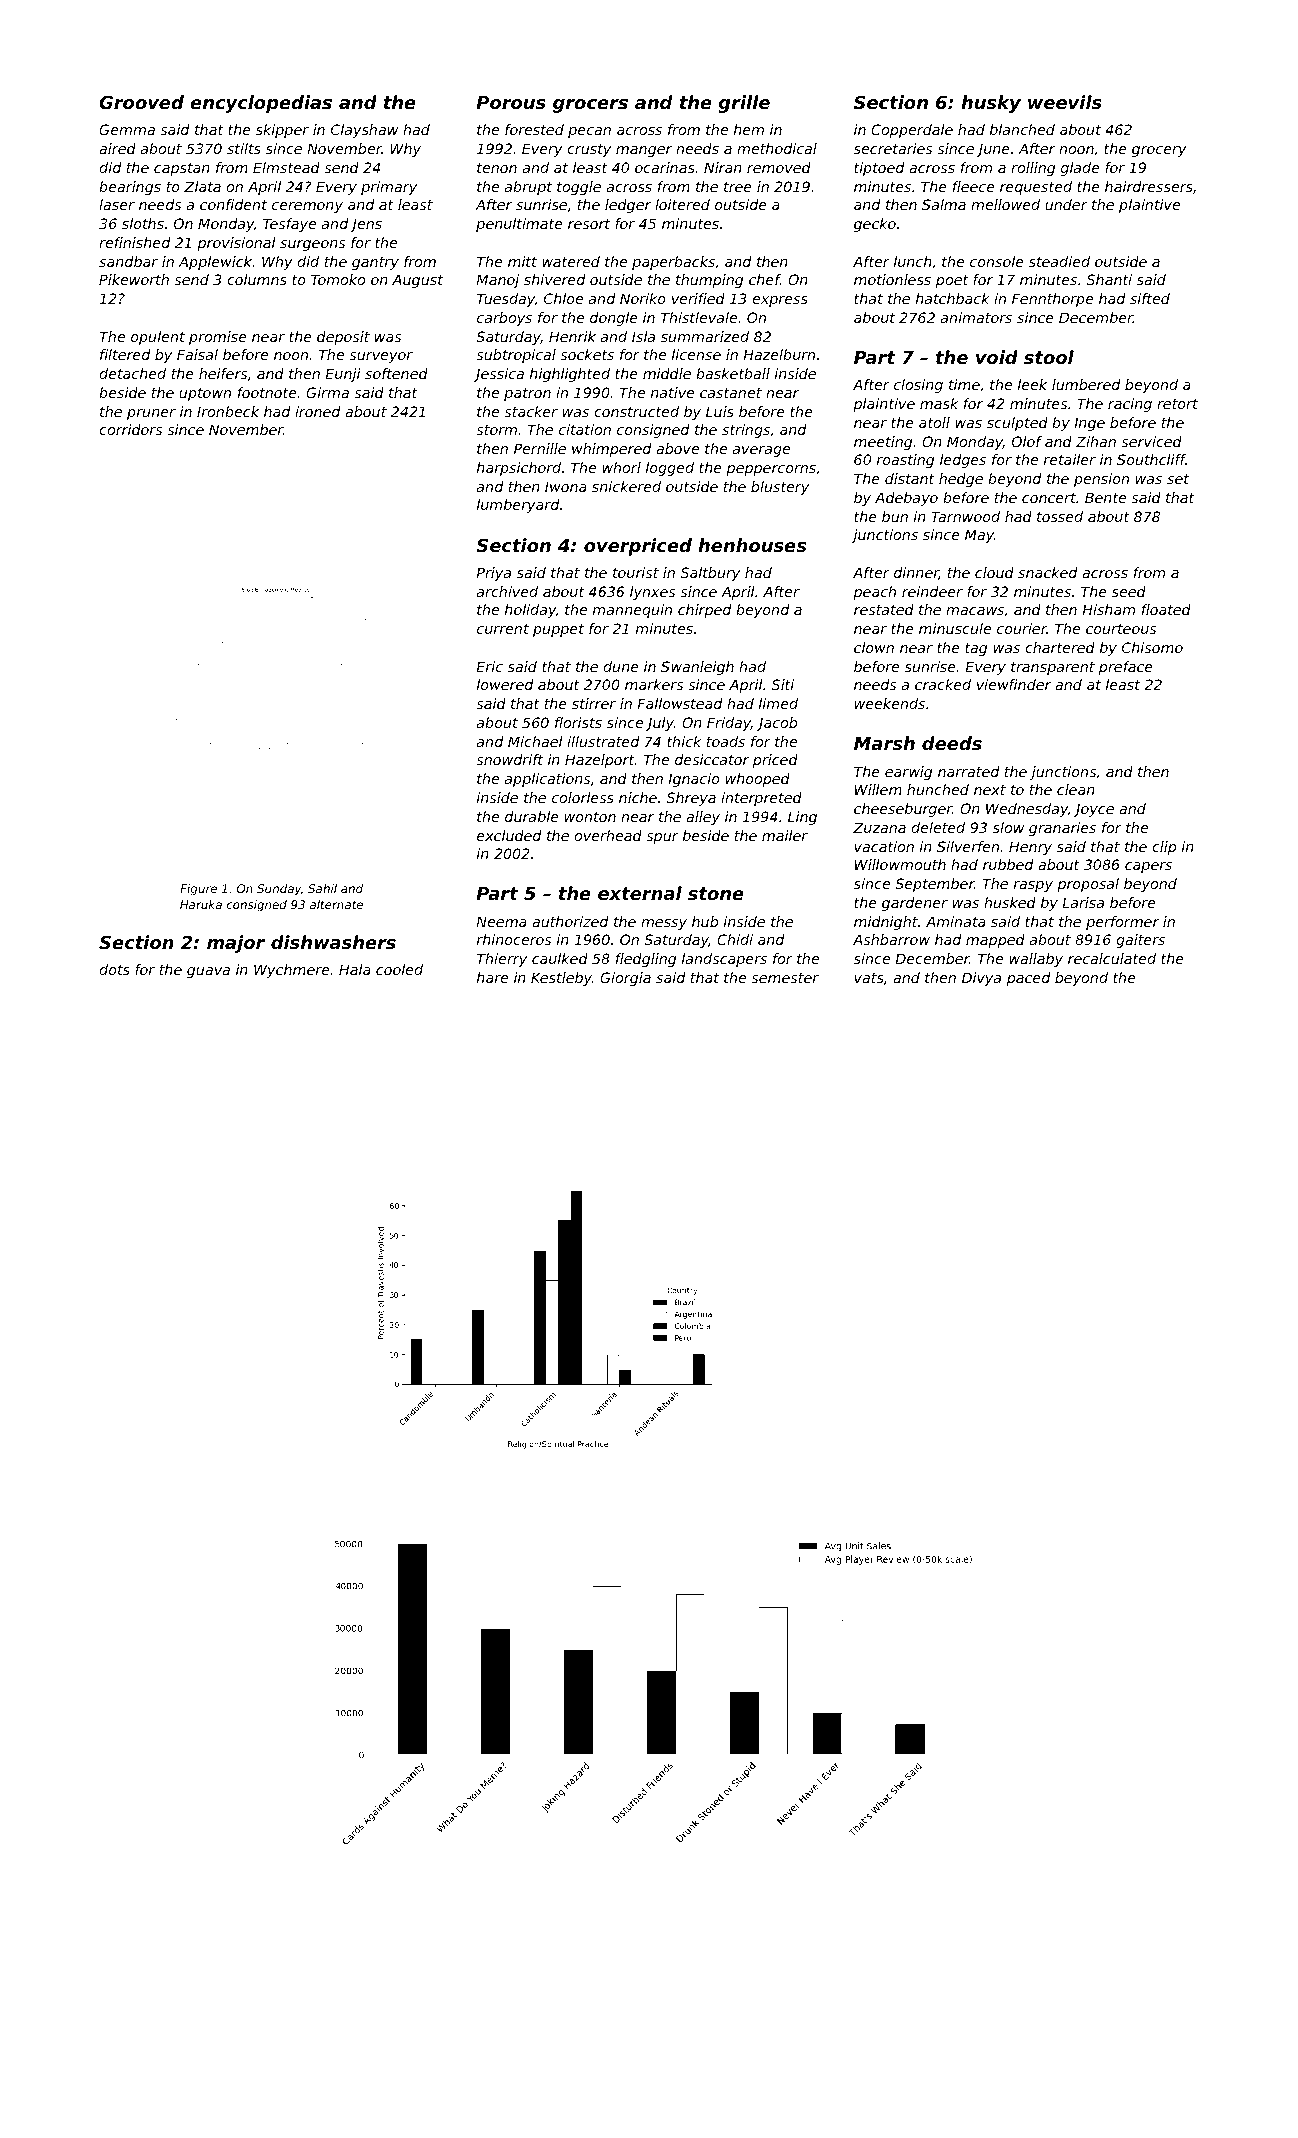 The height and width of the screenshot is (2138, 1298). I want to click on holiday, so click(530, 611).
